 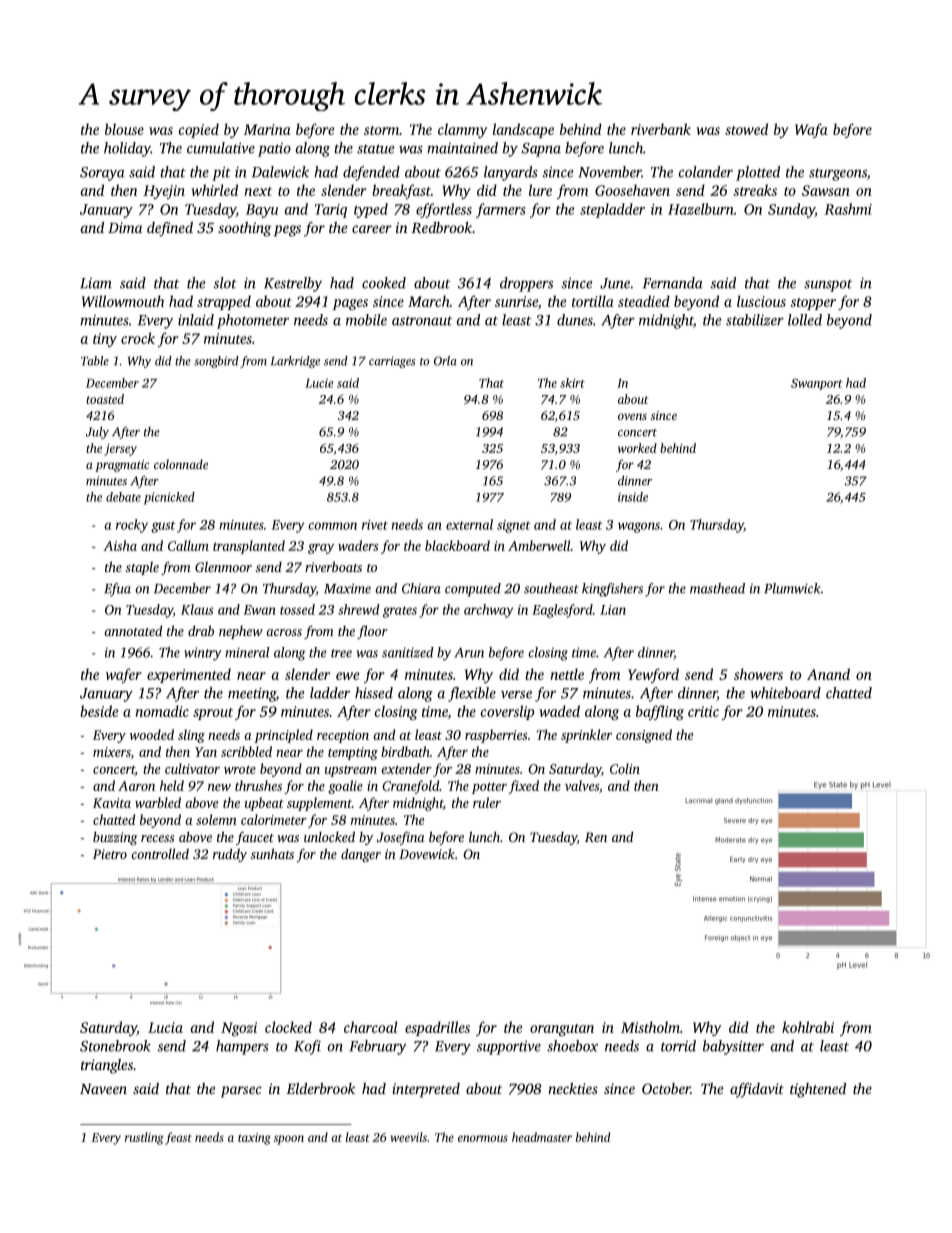 What do you see at coordinates (392, 362) in the document?
I see `carriages` at bounding box center [392, 362].
